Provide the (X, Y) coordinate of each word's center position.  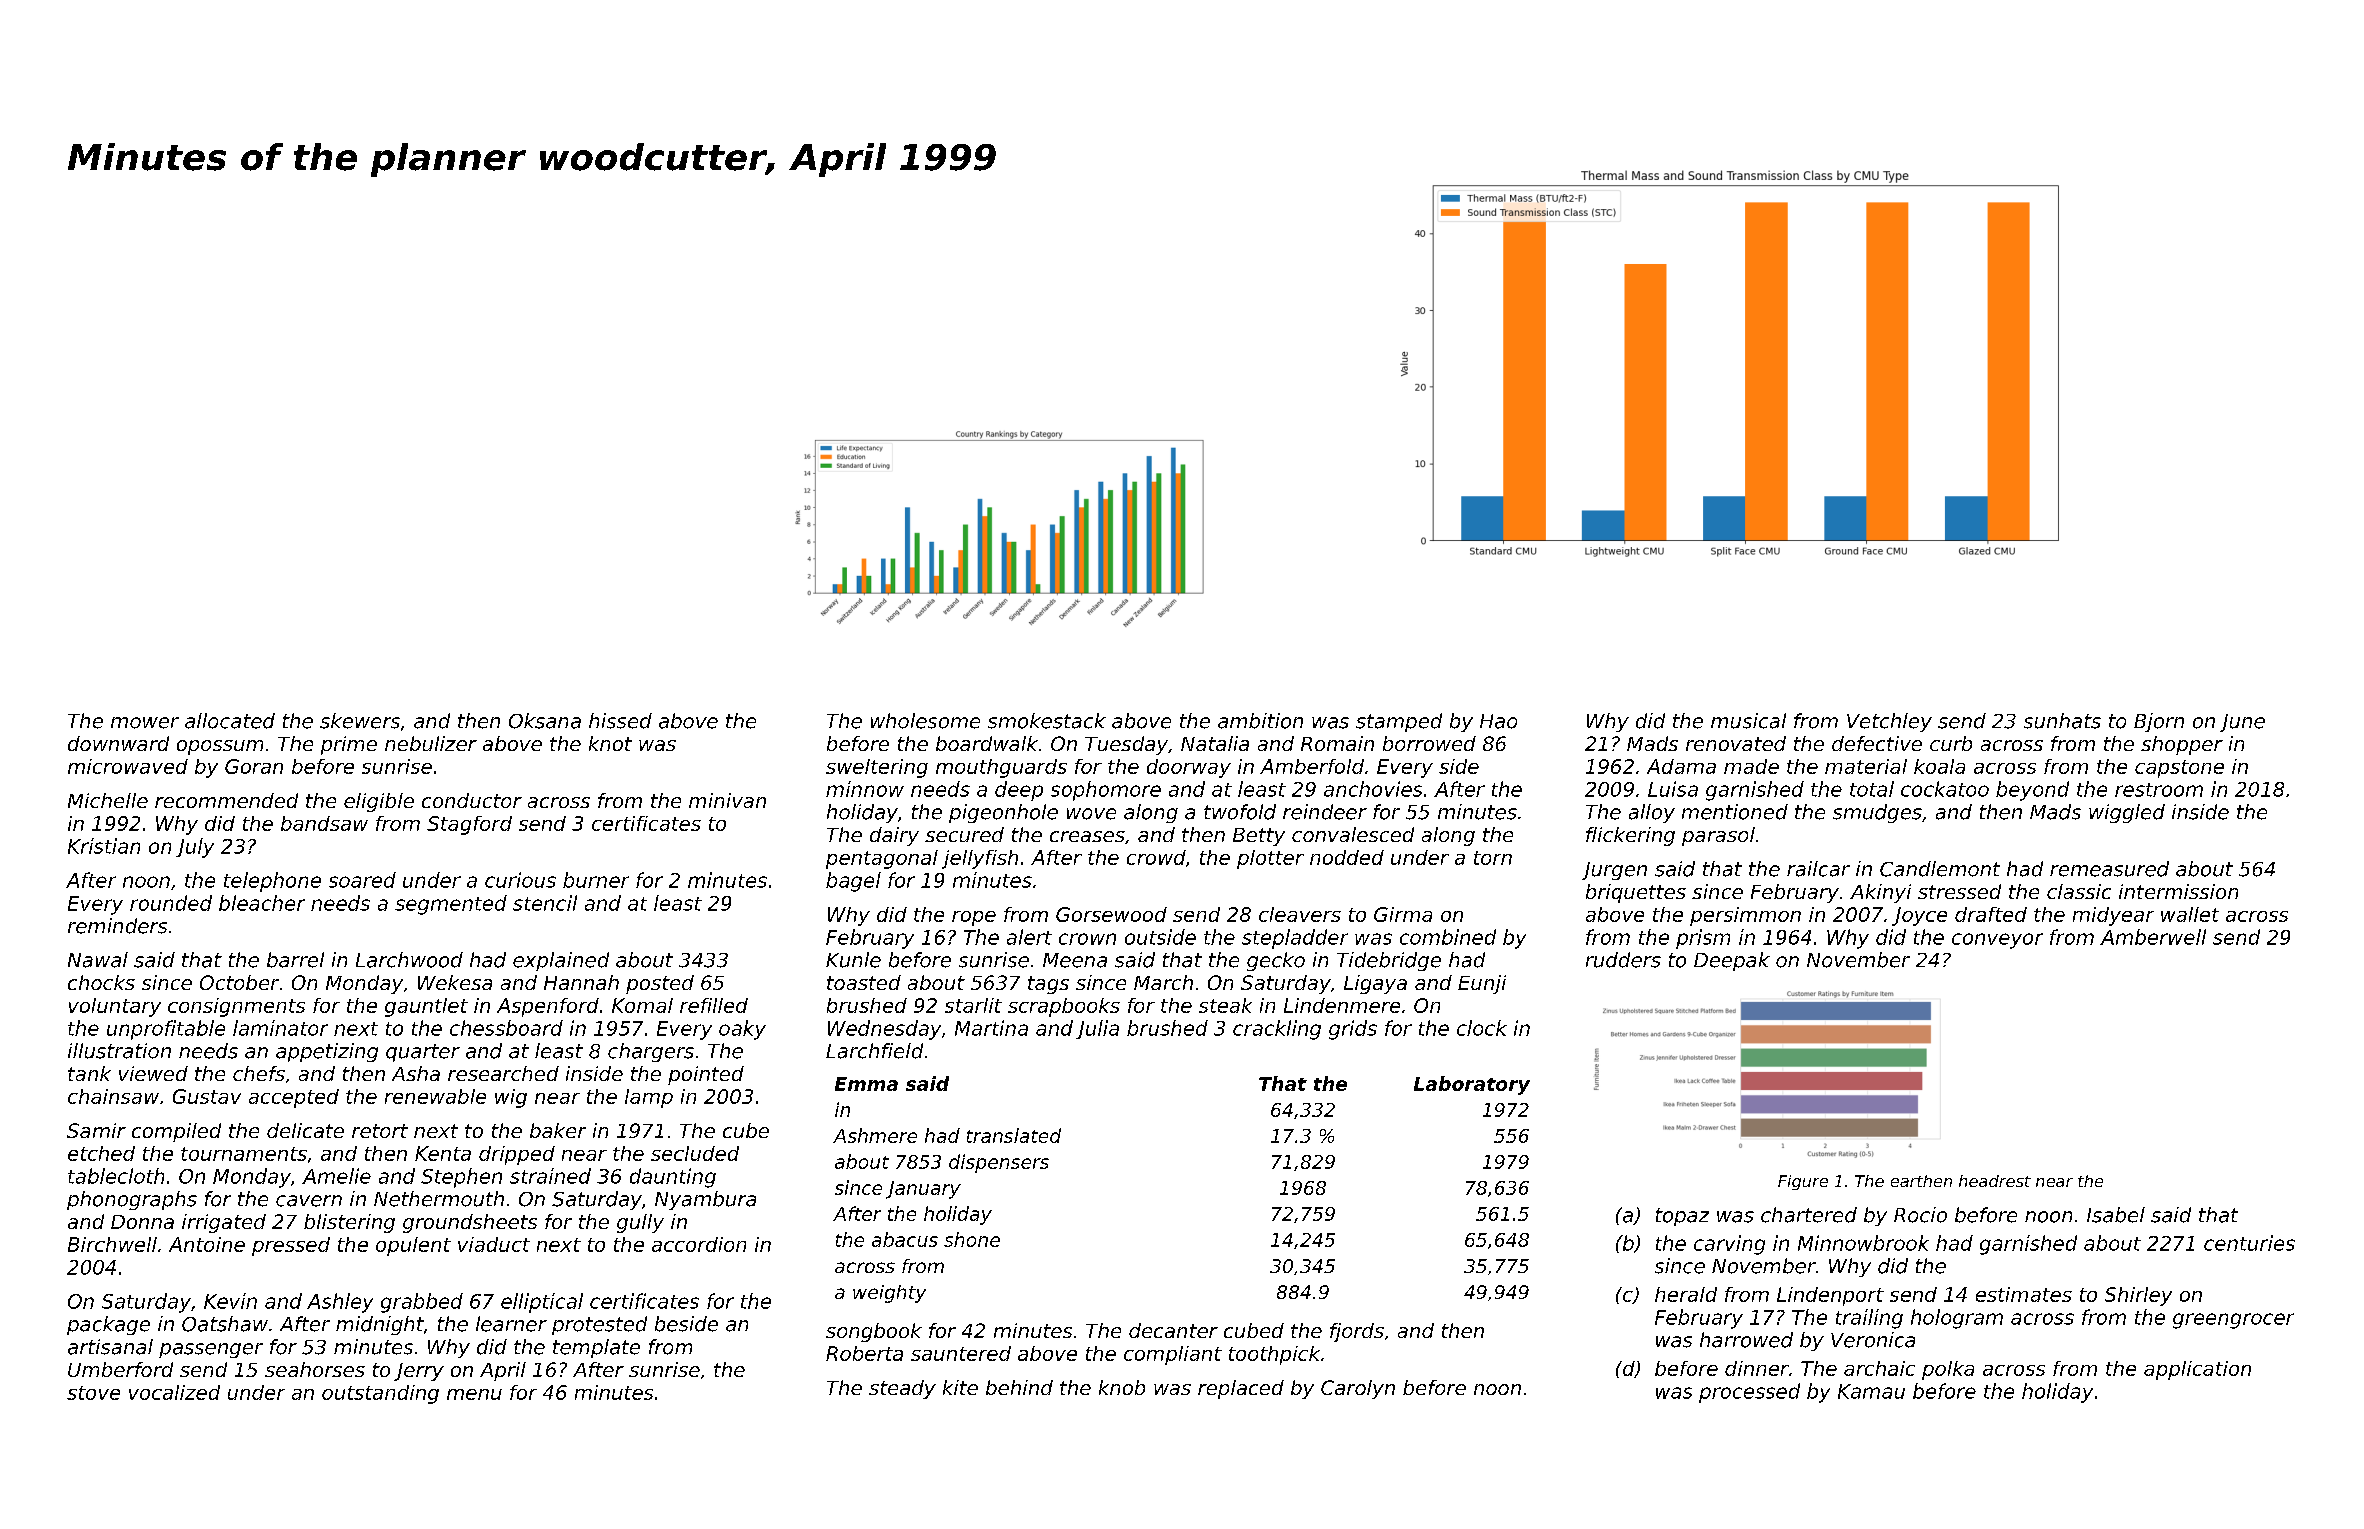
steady (902, 1389)
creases (1087, 836)
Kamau (1871, 1391)
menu (474, 1394)
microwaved (128, 766)
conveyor (1997, 941)
